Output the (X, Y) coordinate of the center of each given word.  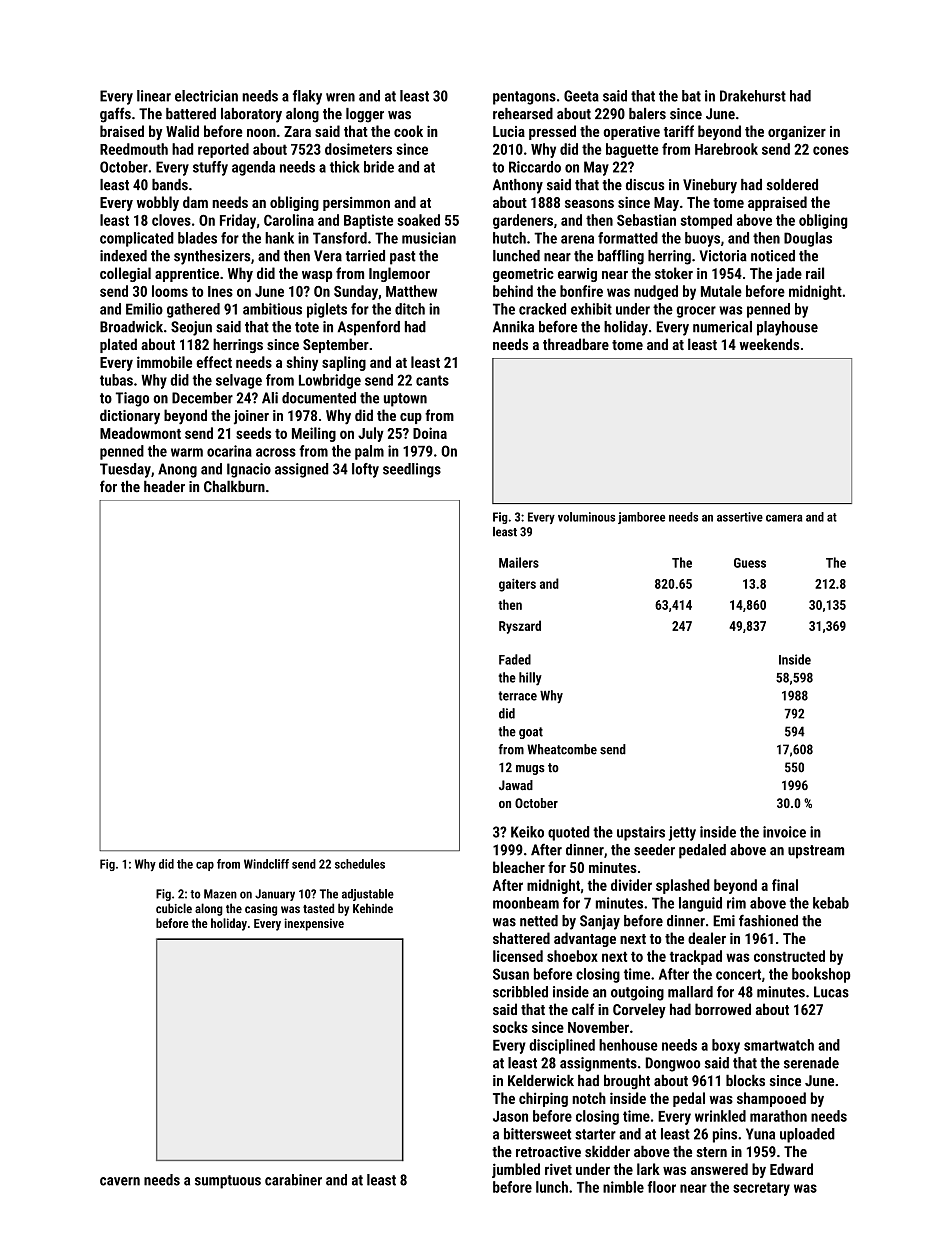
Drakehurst (753, 96)
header (164, 486)
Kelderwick (541, 1080)
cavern (120, 1181)
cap (205, 866)
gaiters (517, 585)
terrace (517, 696)
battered (191, 114)
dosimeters (358, 149)
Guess (750, 563)
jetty (682, 833)
